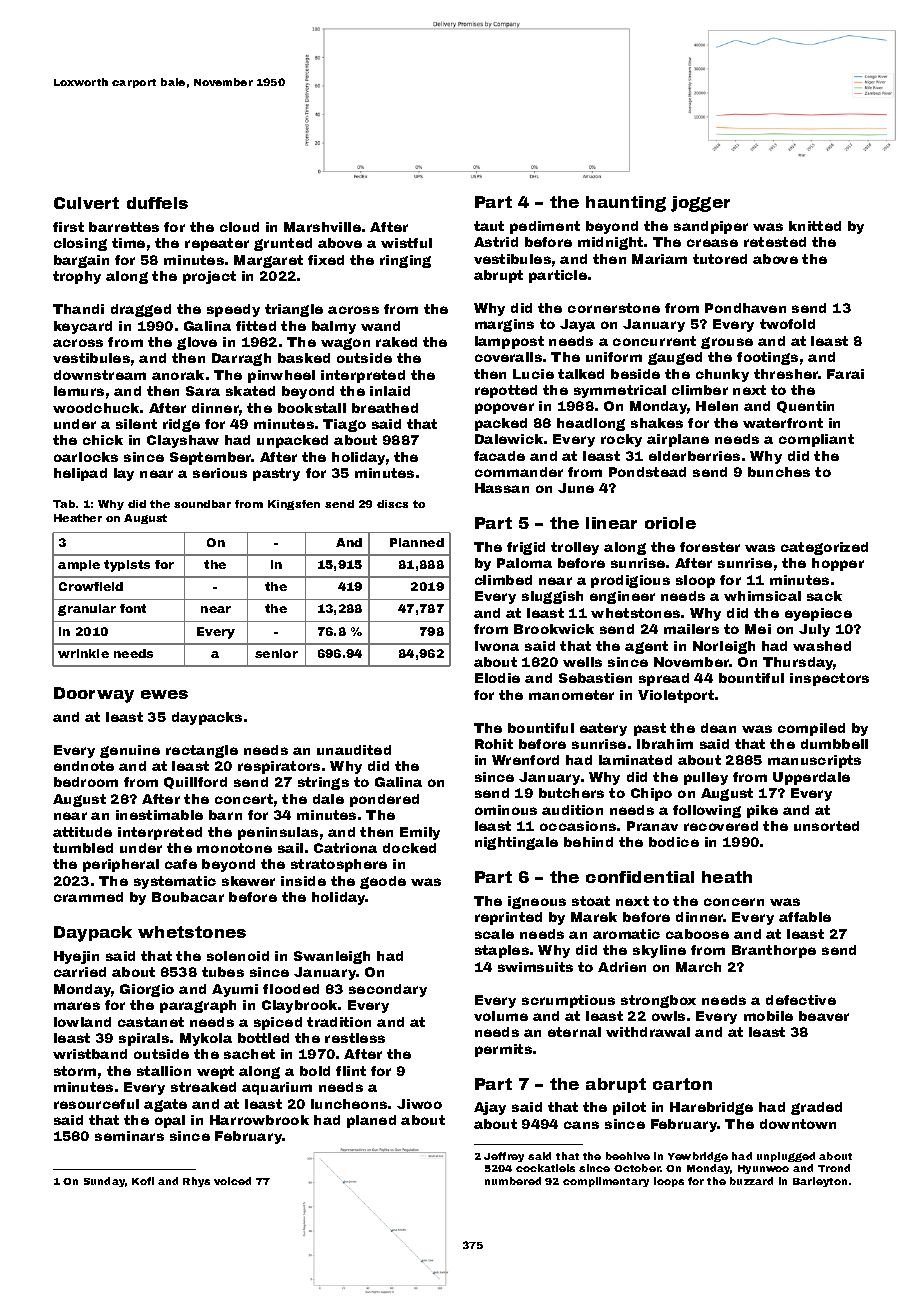  Describe the element at coordinates (238, 956) in the page. I see `solenoid` at that location.
